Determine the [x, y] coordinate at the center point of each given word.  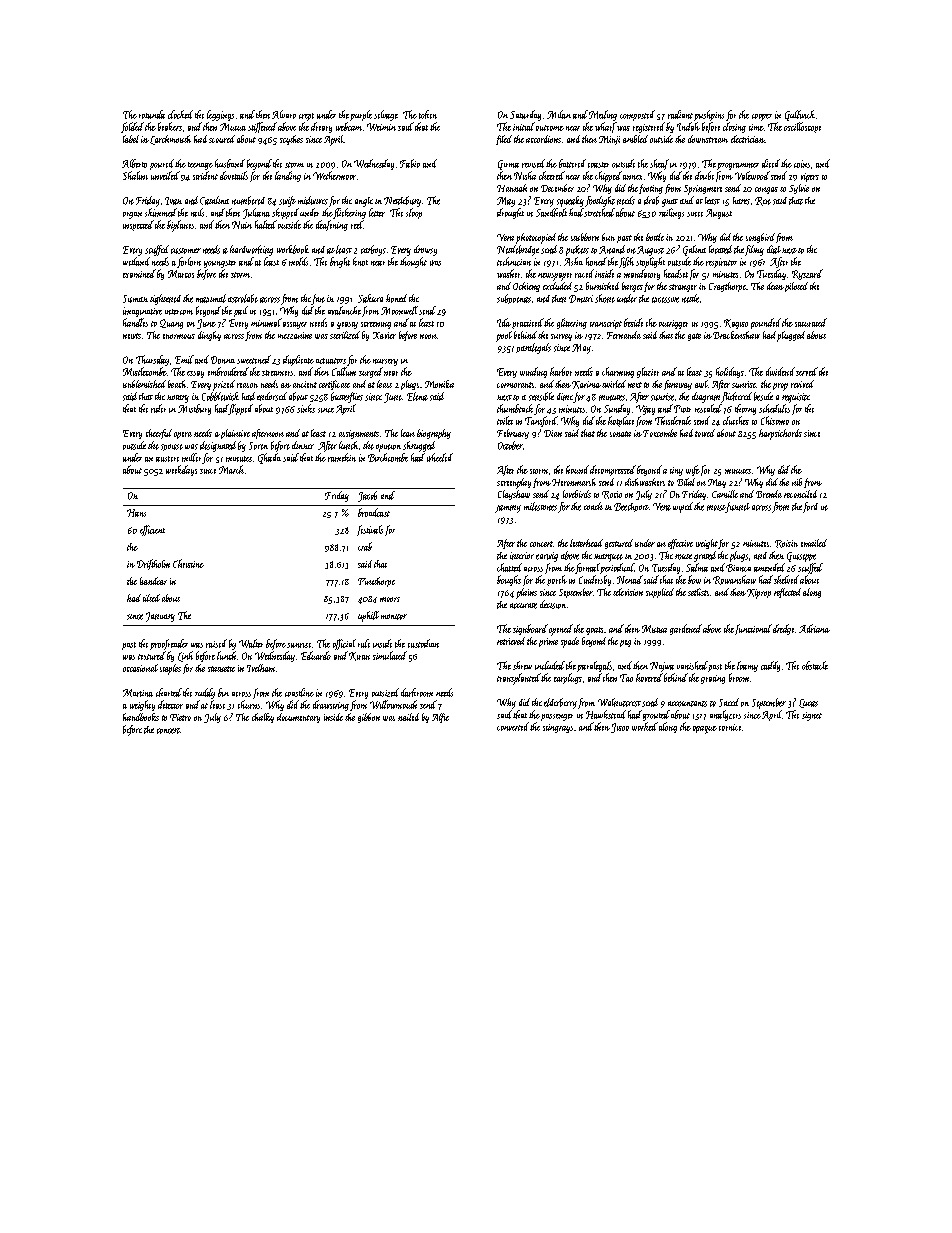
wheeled [440, 457]
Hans [136, 513]
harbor [561, 371]
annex [632, 177]
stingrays [558, 728]
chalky [263, 718]
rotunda [152, 114]
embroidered [228, 371]
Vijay [645, 410]
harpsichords [780, 434]
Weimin [381, 127]
